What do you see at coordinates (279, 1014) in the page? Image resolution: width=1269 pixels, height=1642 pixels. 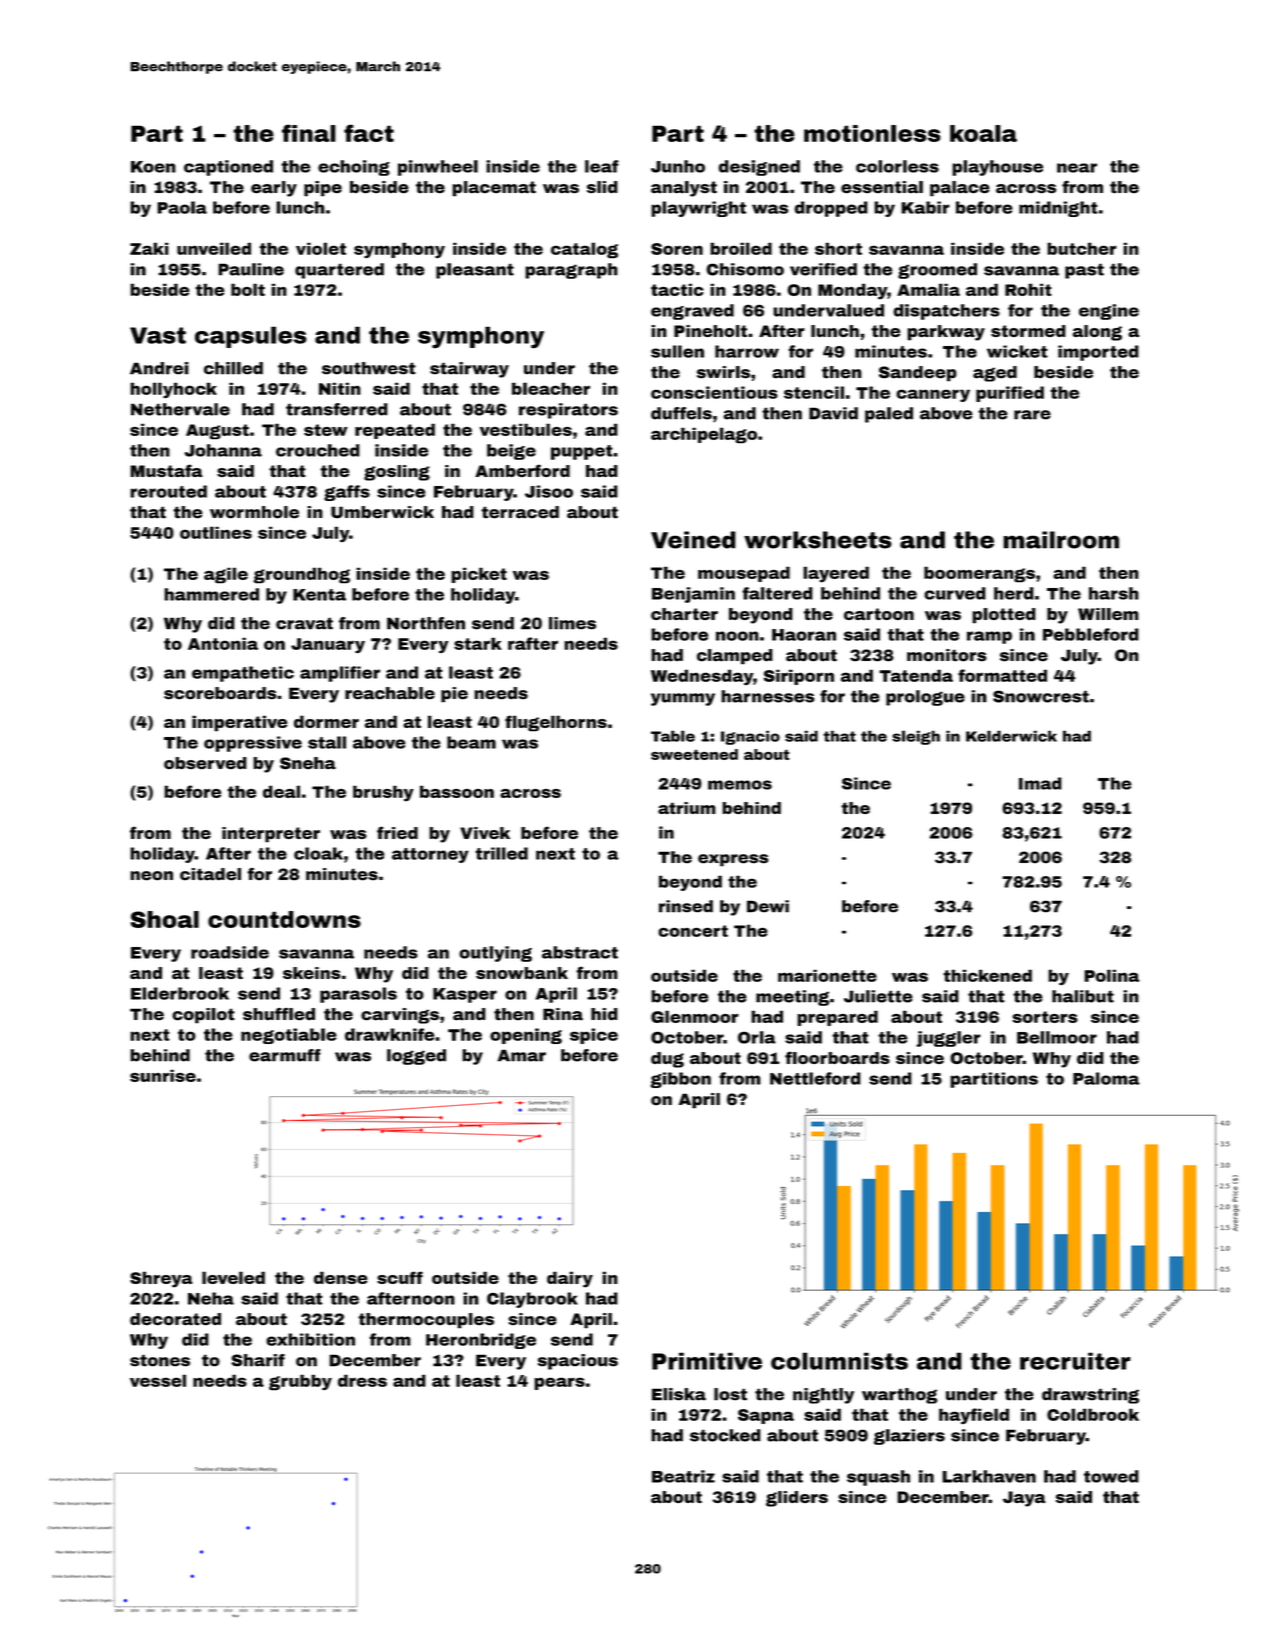 I see `shuffled` at bounding box center [279, 1014].
